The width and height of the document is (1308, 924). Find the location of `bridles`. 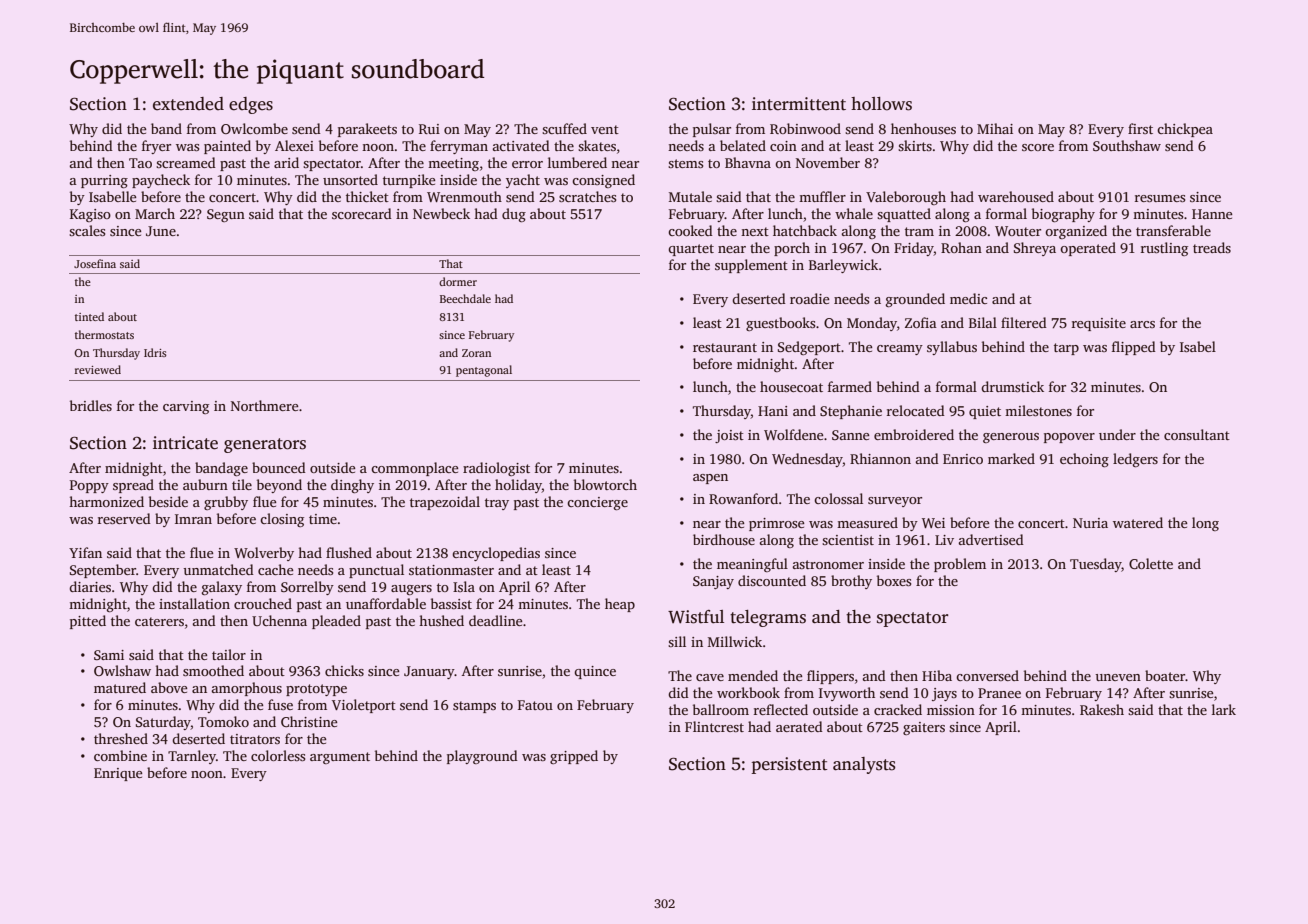

bridles is located at coordinates (91, 405).
